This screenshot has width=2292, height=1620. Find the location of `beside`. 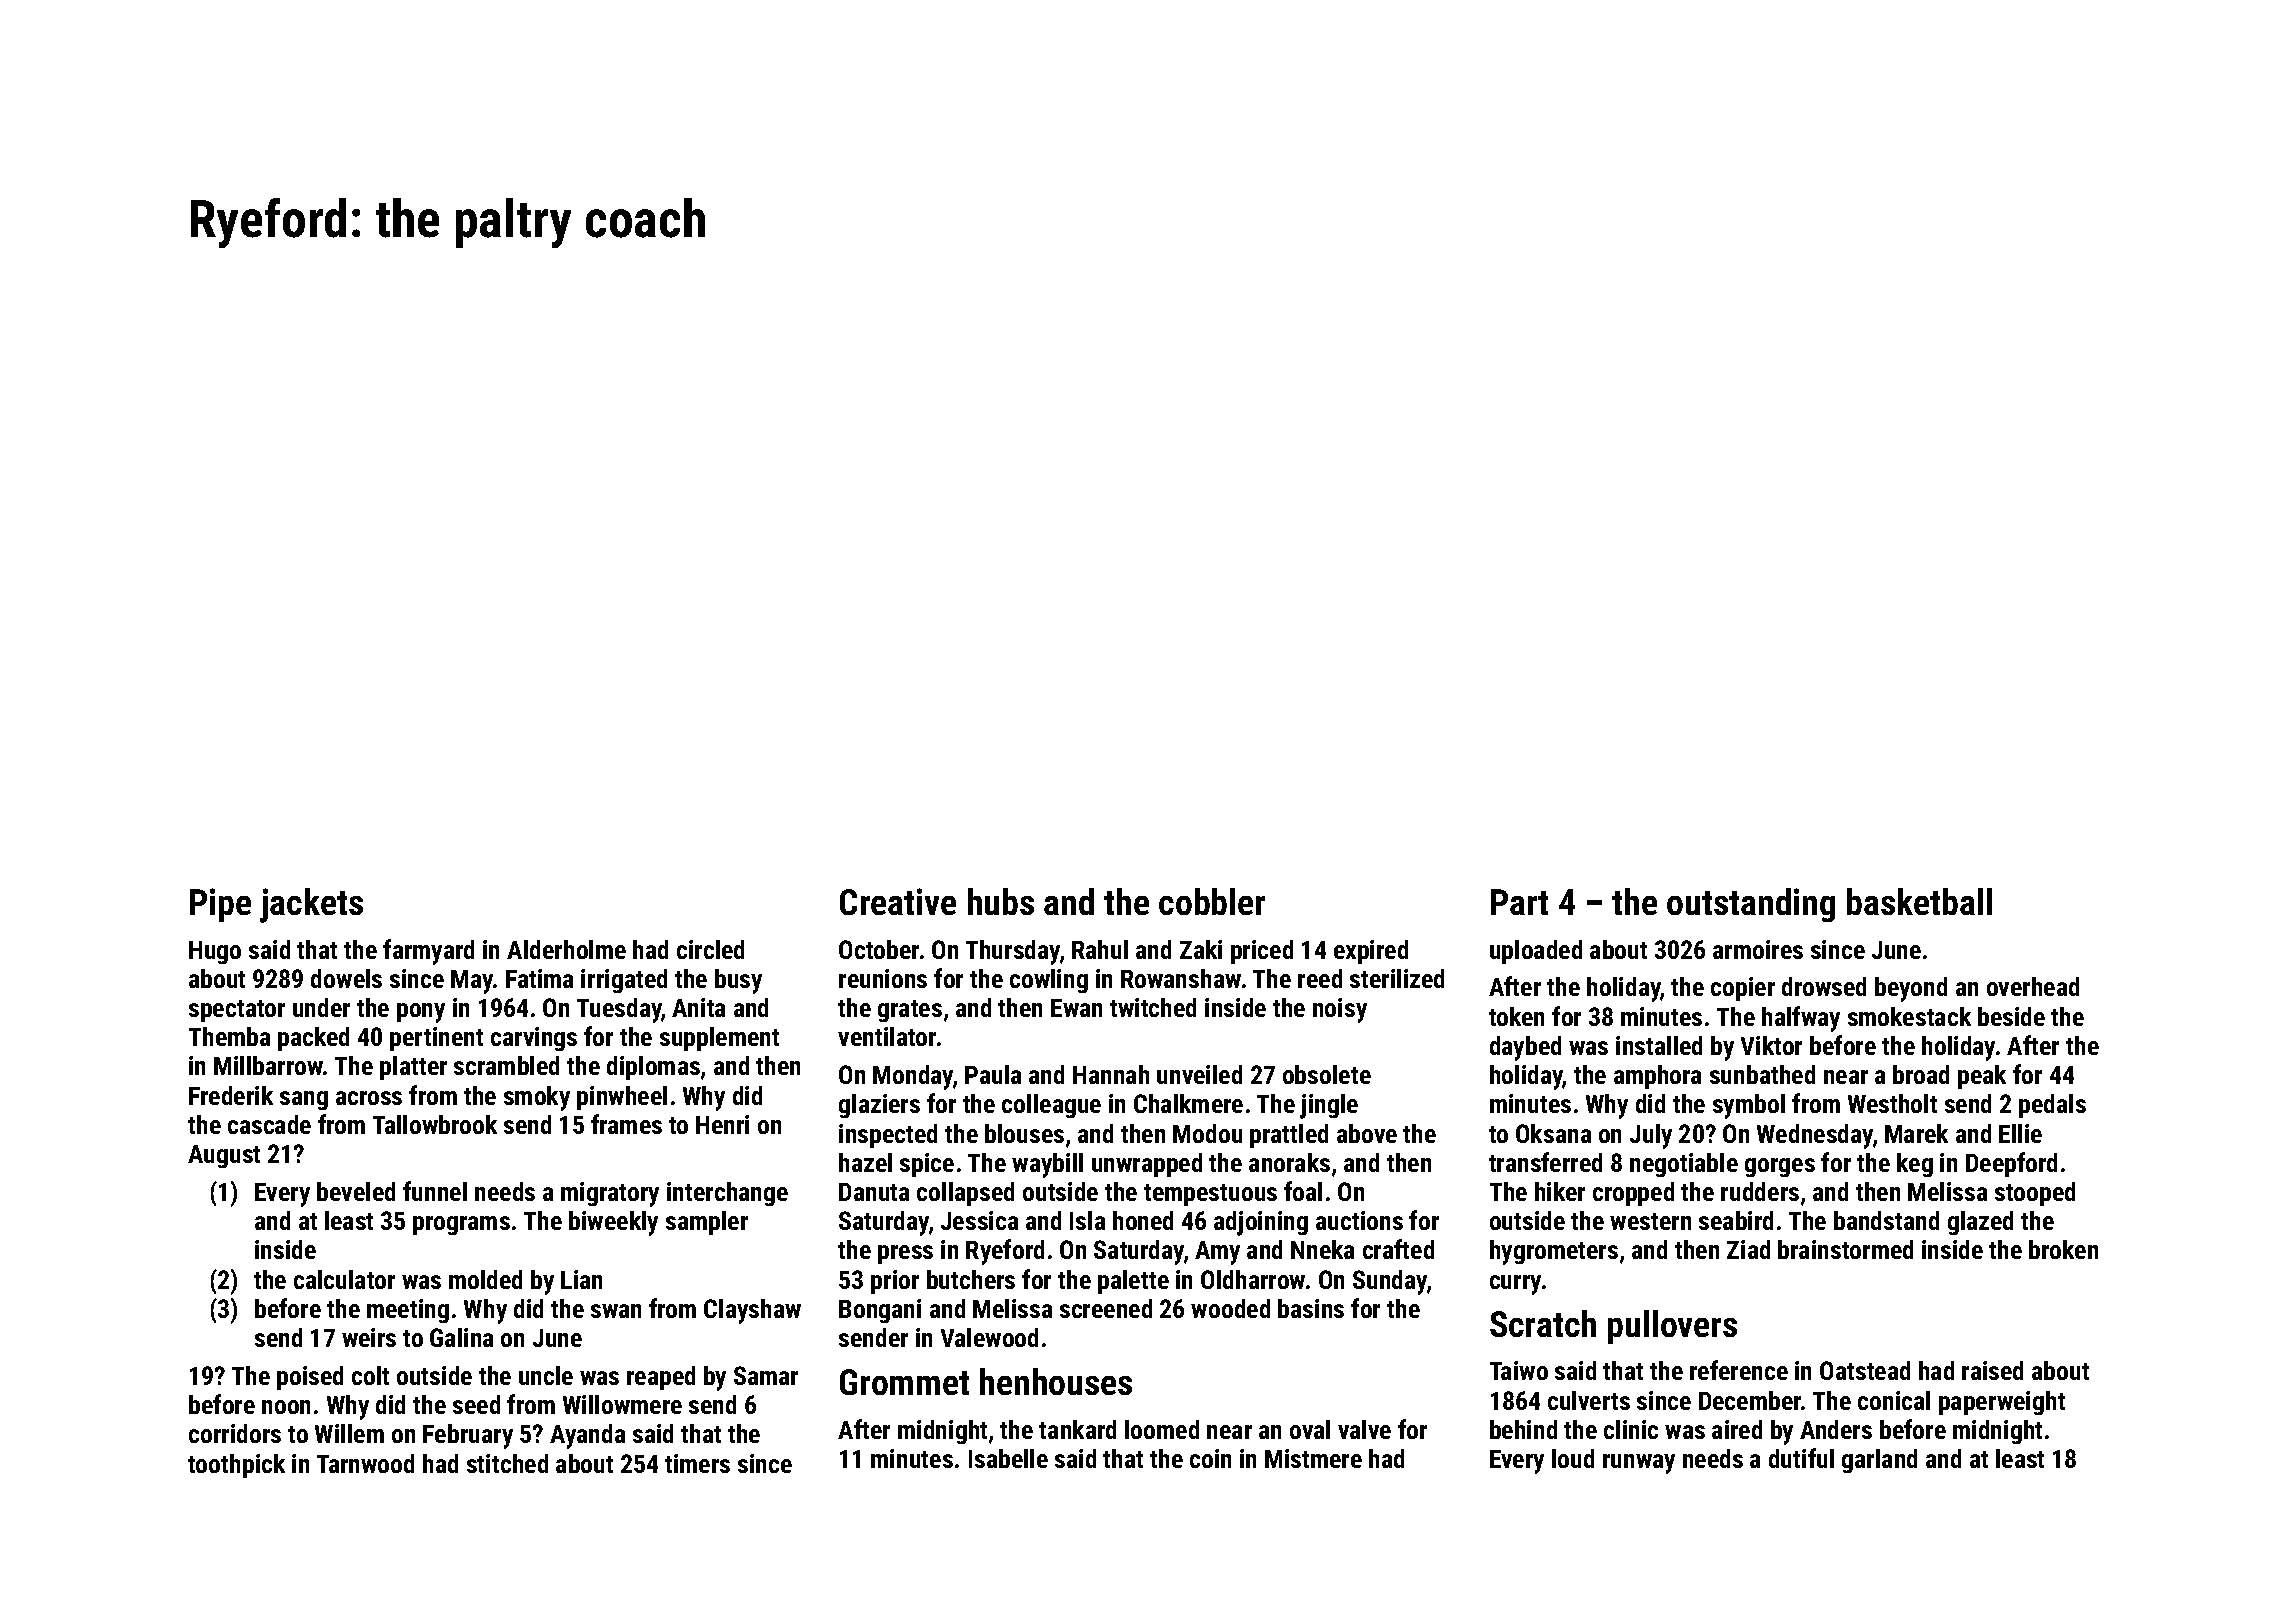

beside is located at coordinates (2011, 1016).
